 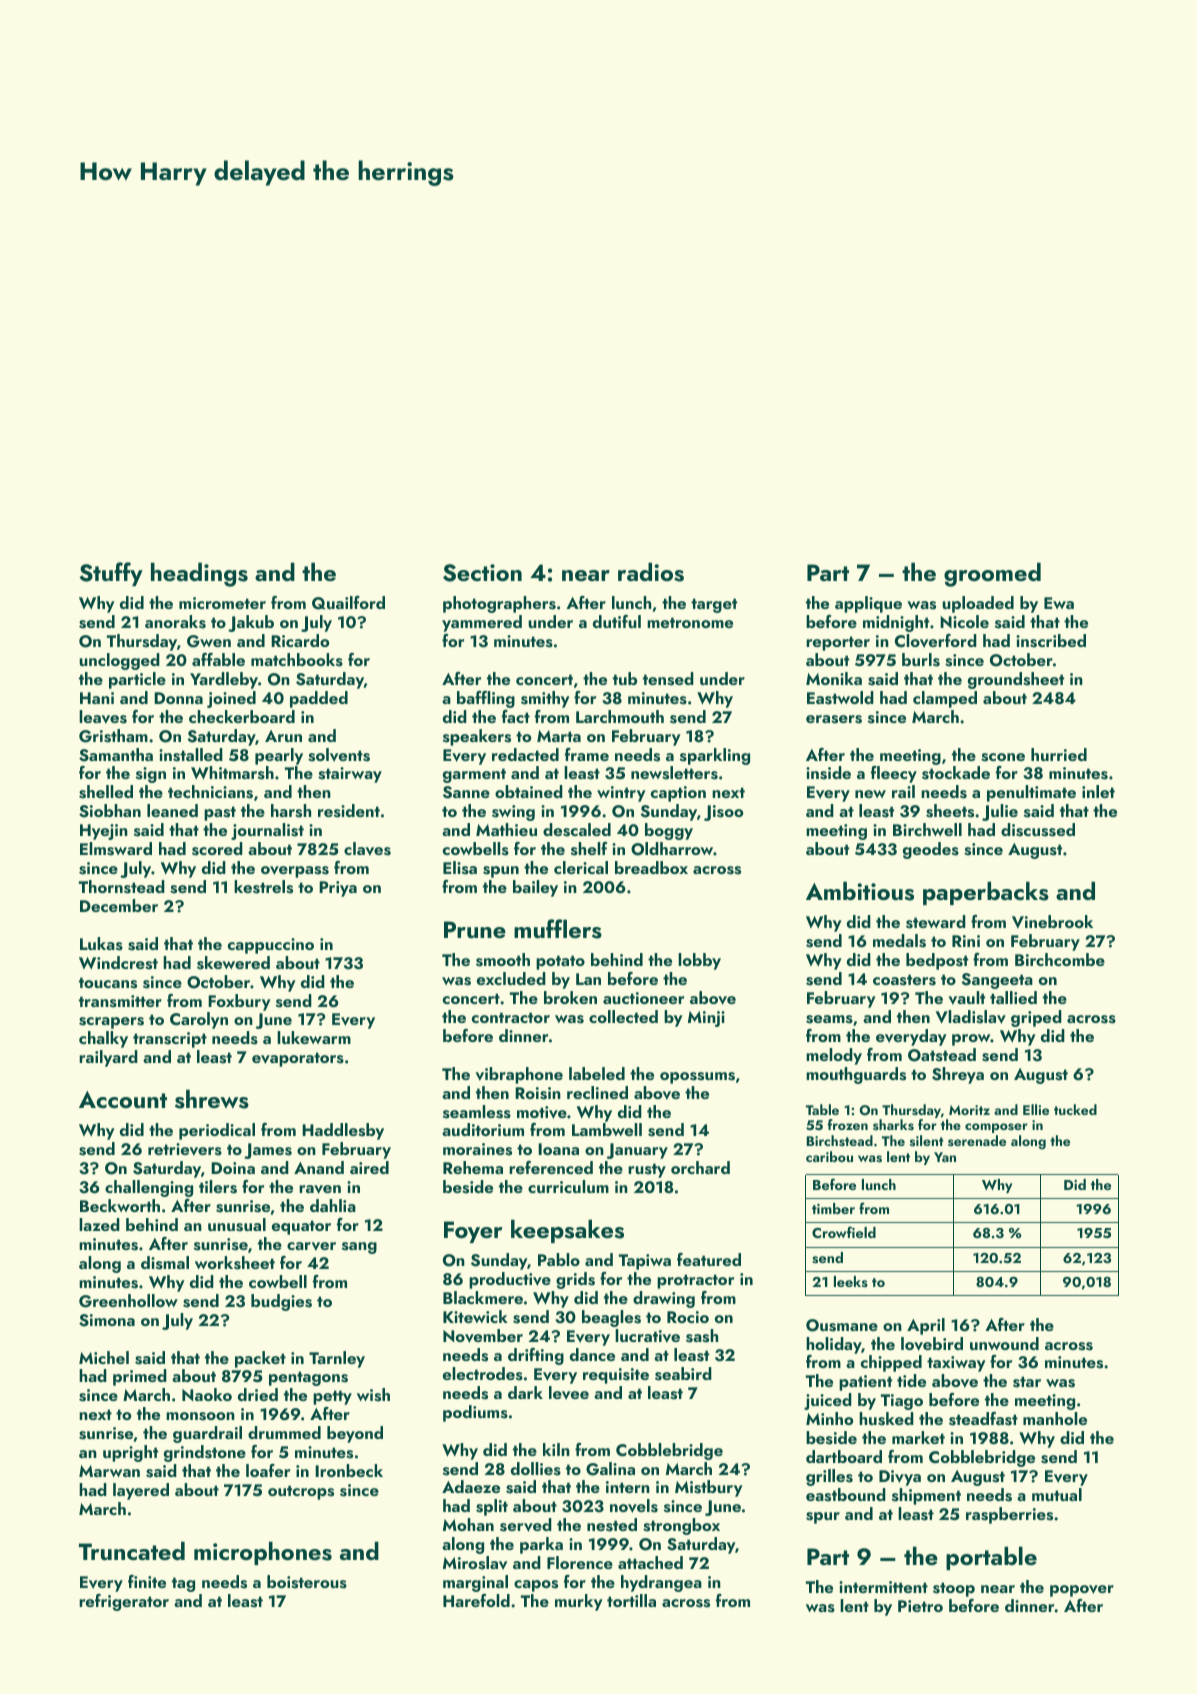 I want to click on Stuffy, so click(x=111, y=574).
